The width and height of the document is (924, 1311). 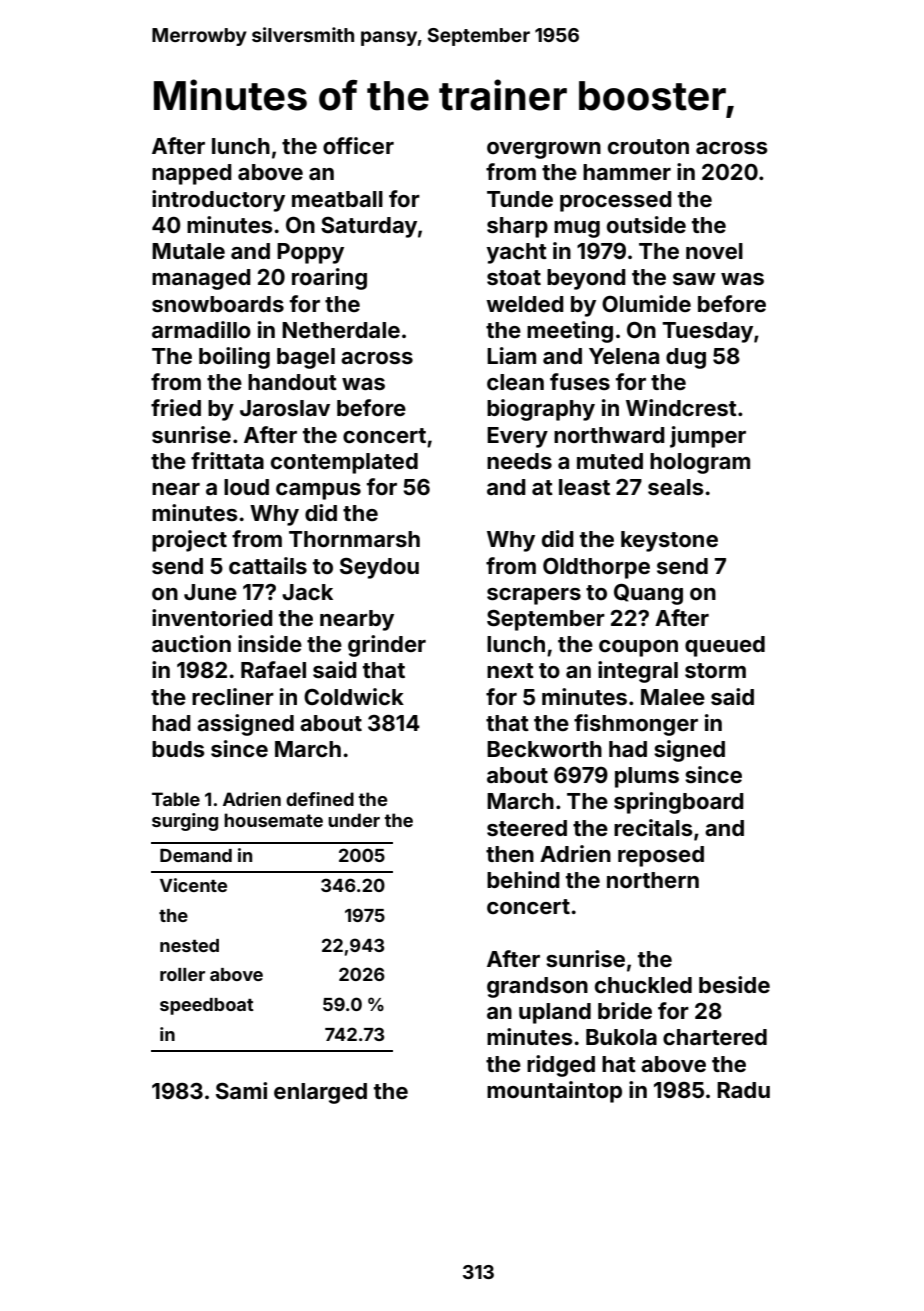 I want to click on officer, so click(x=358, y=145).
